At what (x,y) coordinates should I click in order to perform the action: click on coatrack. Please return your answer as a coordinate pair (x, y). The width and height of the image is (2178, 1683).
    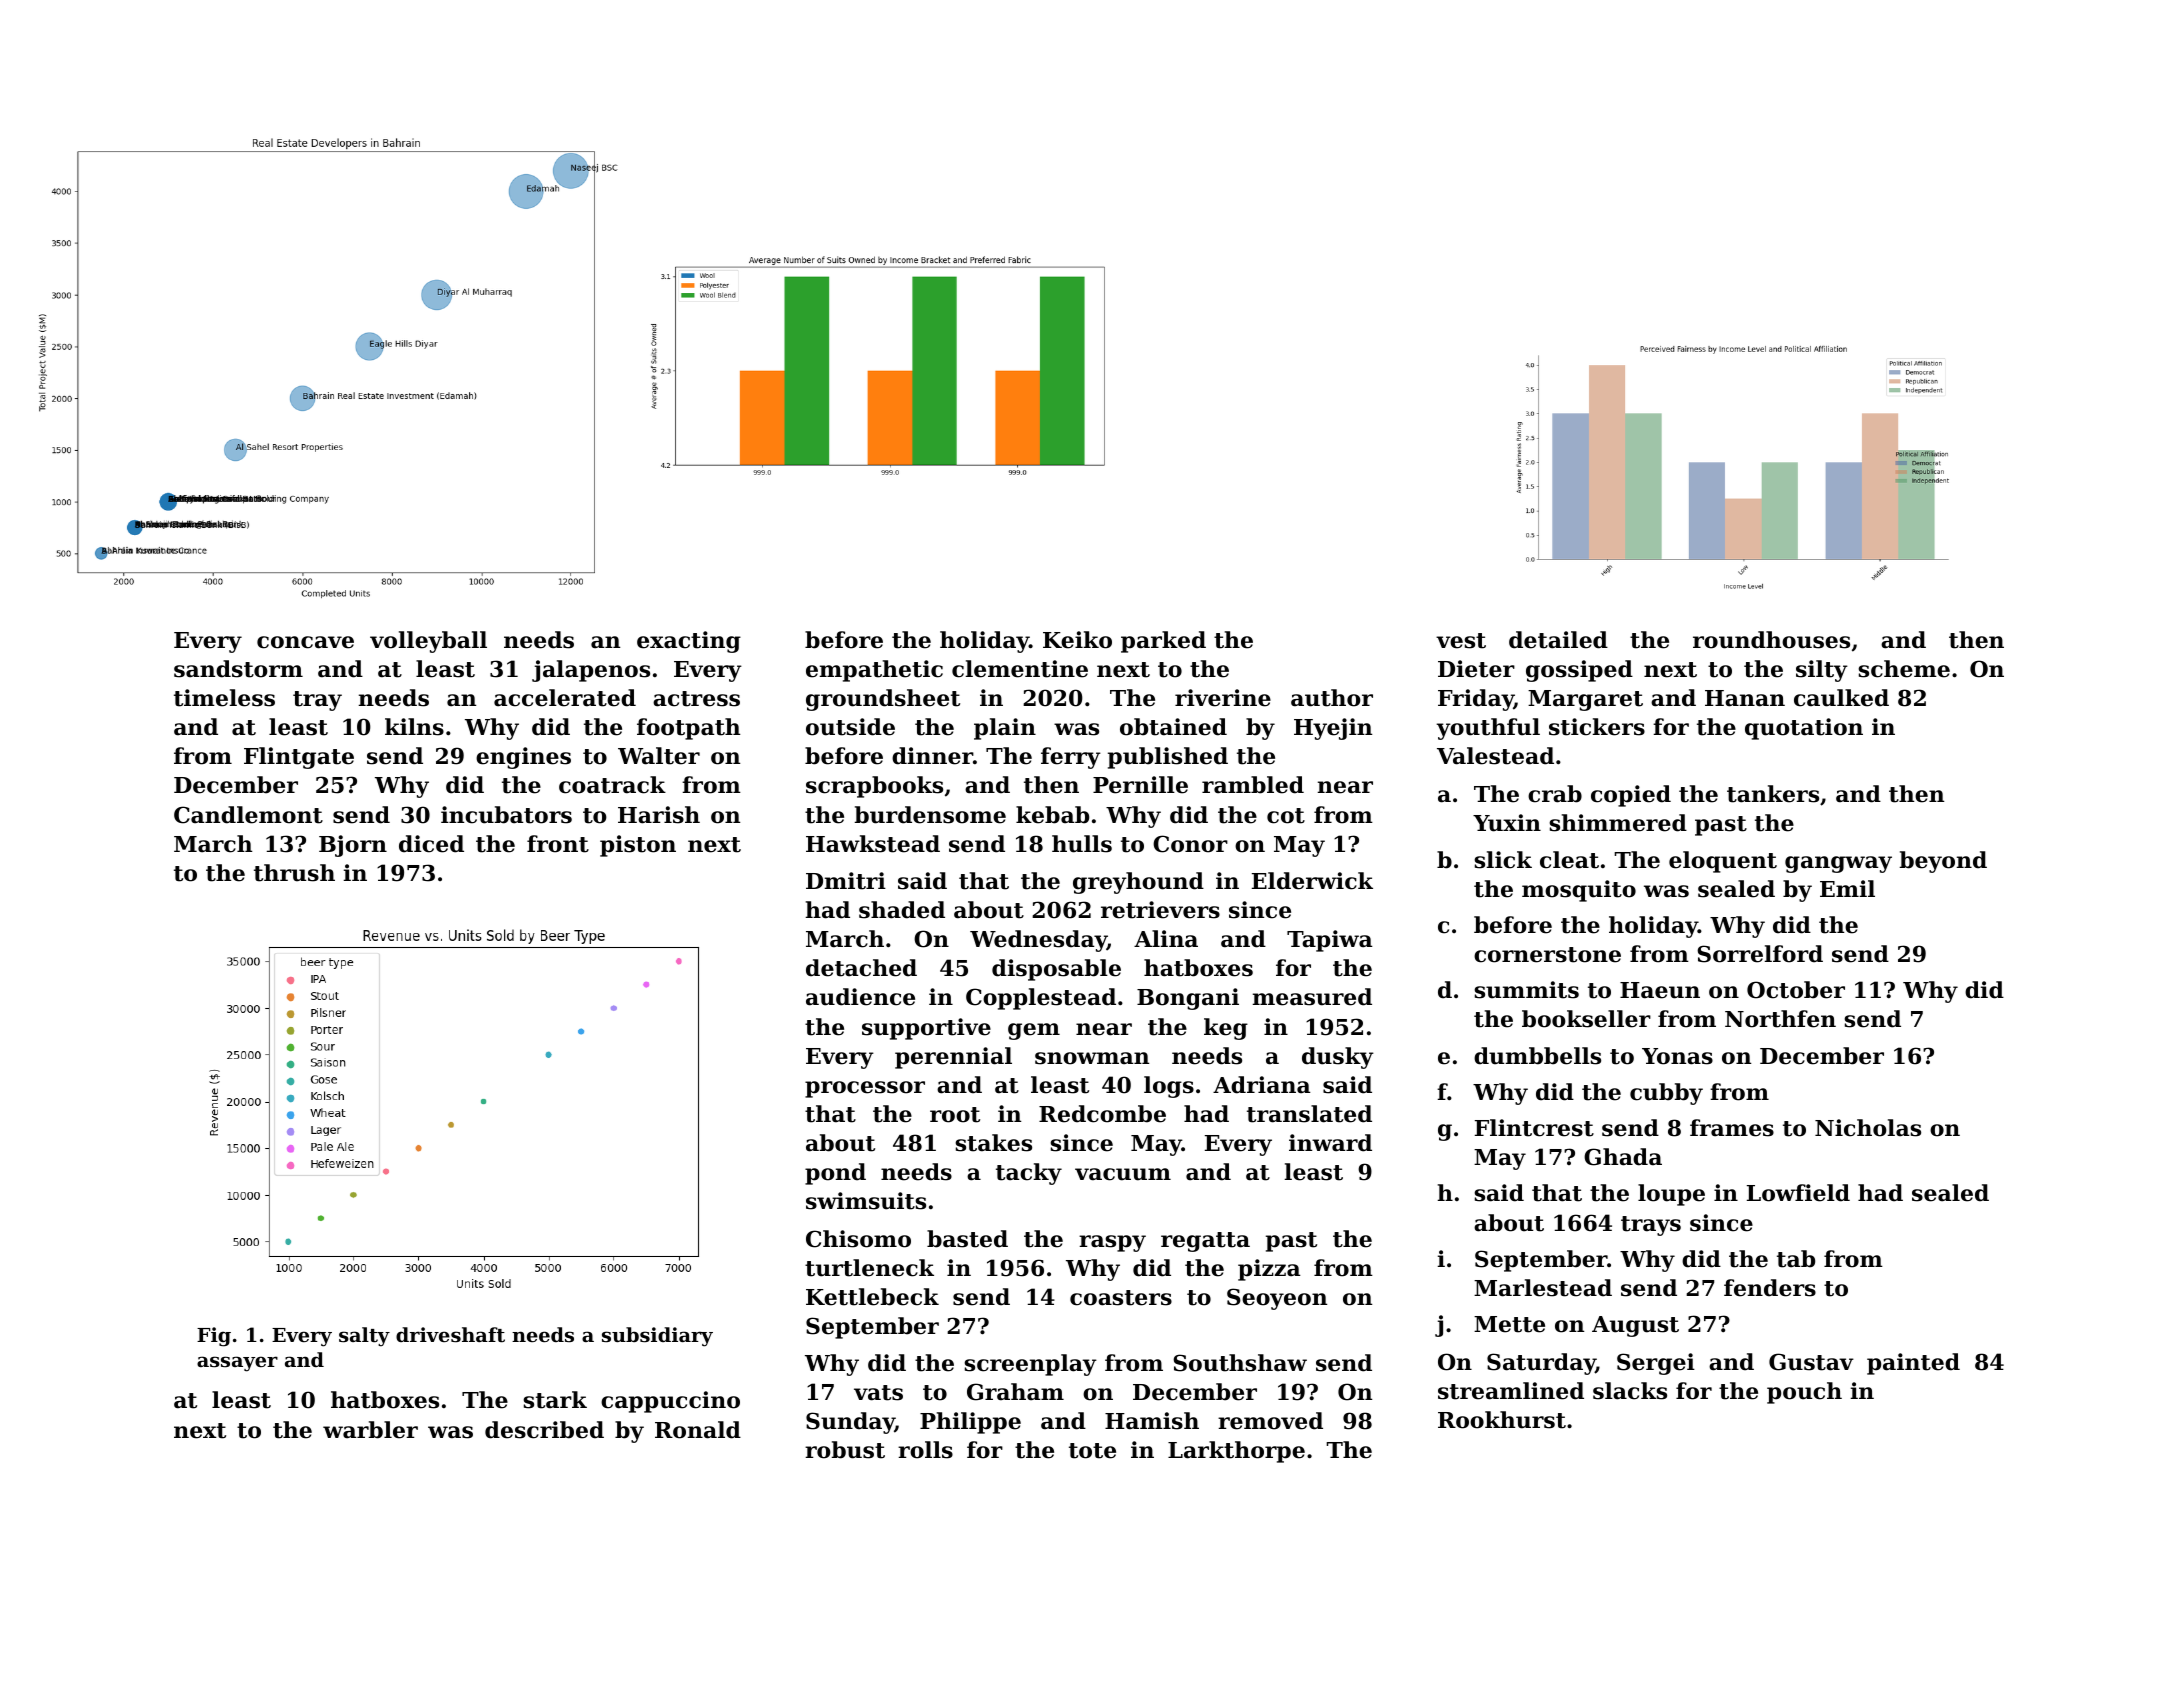
    Looking at the image, I should click on (612, 785).
